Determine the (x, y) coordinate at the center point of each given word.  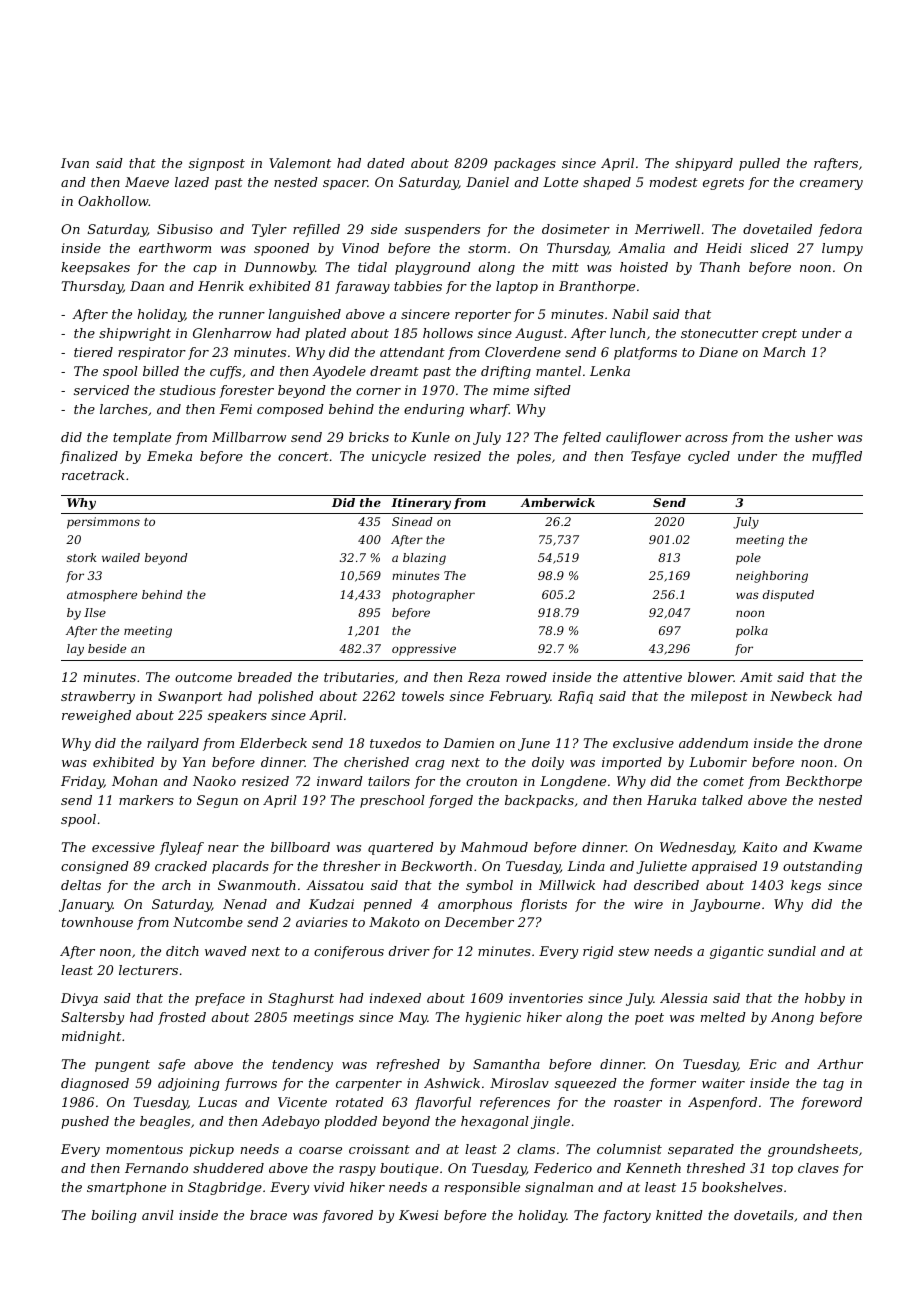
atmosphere (102, 596)
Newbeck (801, 696)
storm (487, 248)
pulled (759, 164)
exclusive (643, 743)
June (534, 744)
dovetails (764, 1215)
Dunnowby (279, 268)
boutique (409, 1169)
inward (340, 781)
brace (268, 1215)
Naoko (214, 781)
